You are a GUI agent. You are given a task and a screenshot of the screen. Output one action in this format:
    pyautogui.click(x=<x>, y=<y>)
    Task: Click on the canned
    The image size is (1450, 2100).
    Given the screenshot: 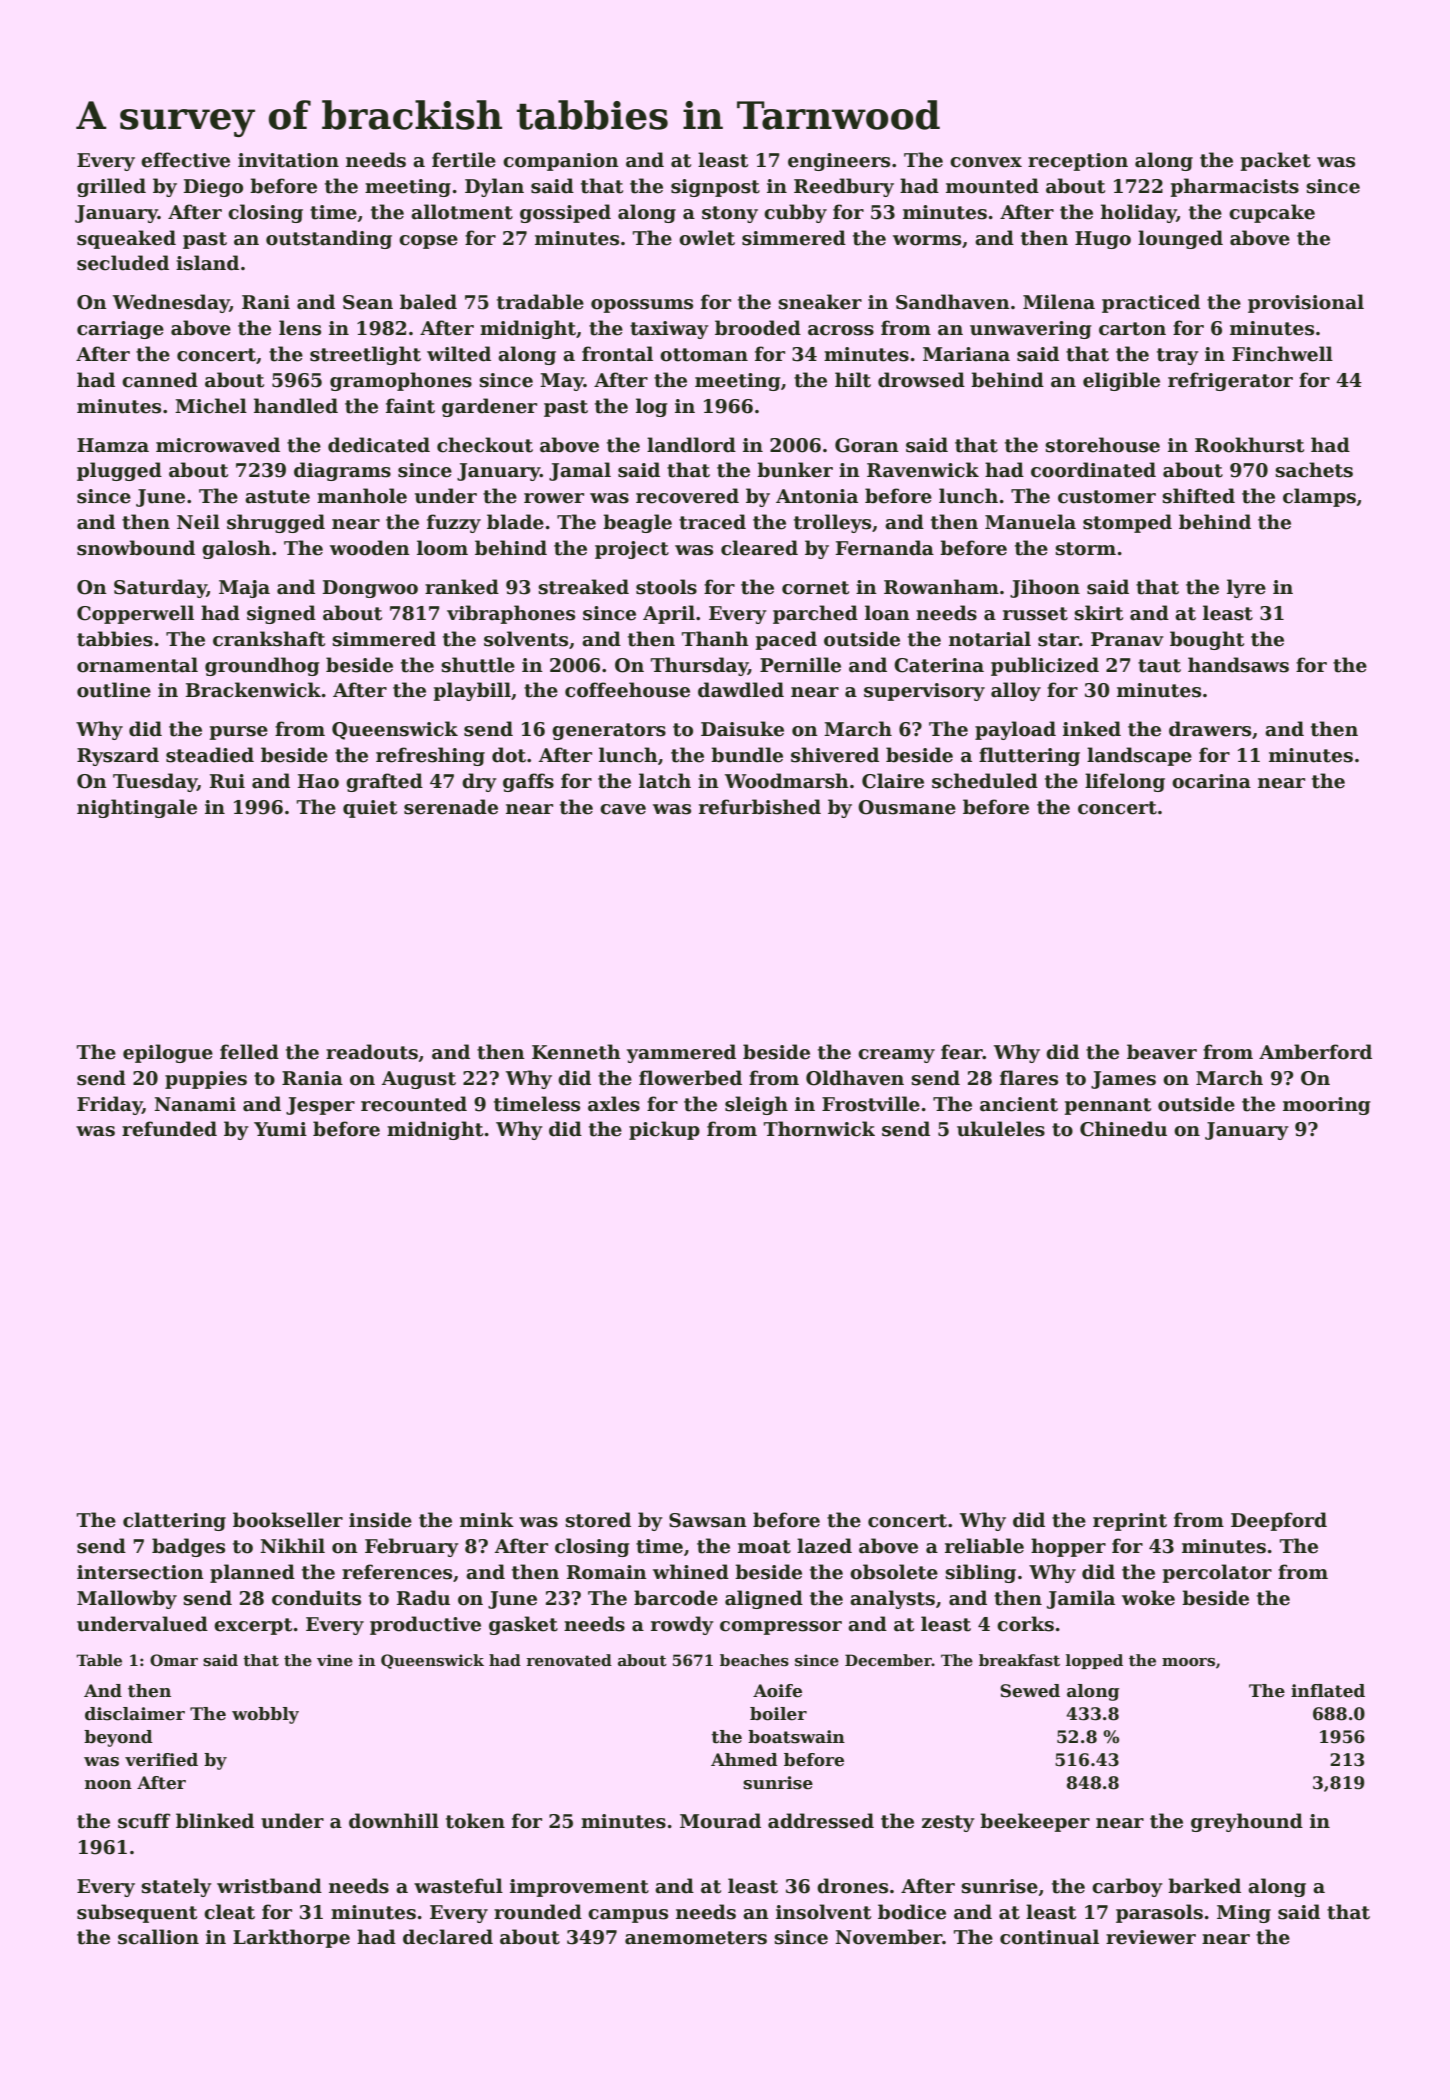 What is the action you would take?
    pyautogui.click(x=160, y=380)
